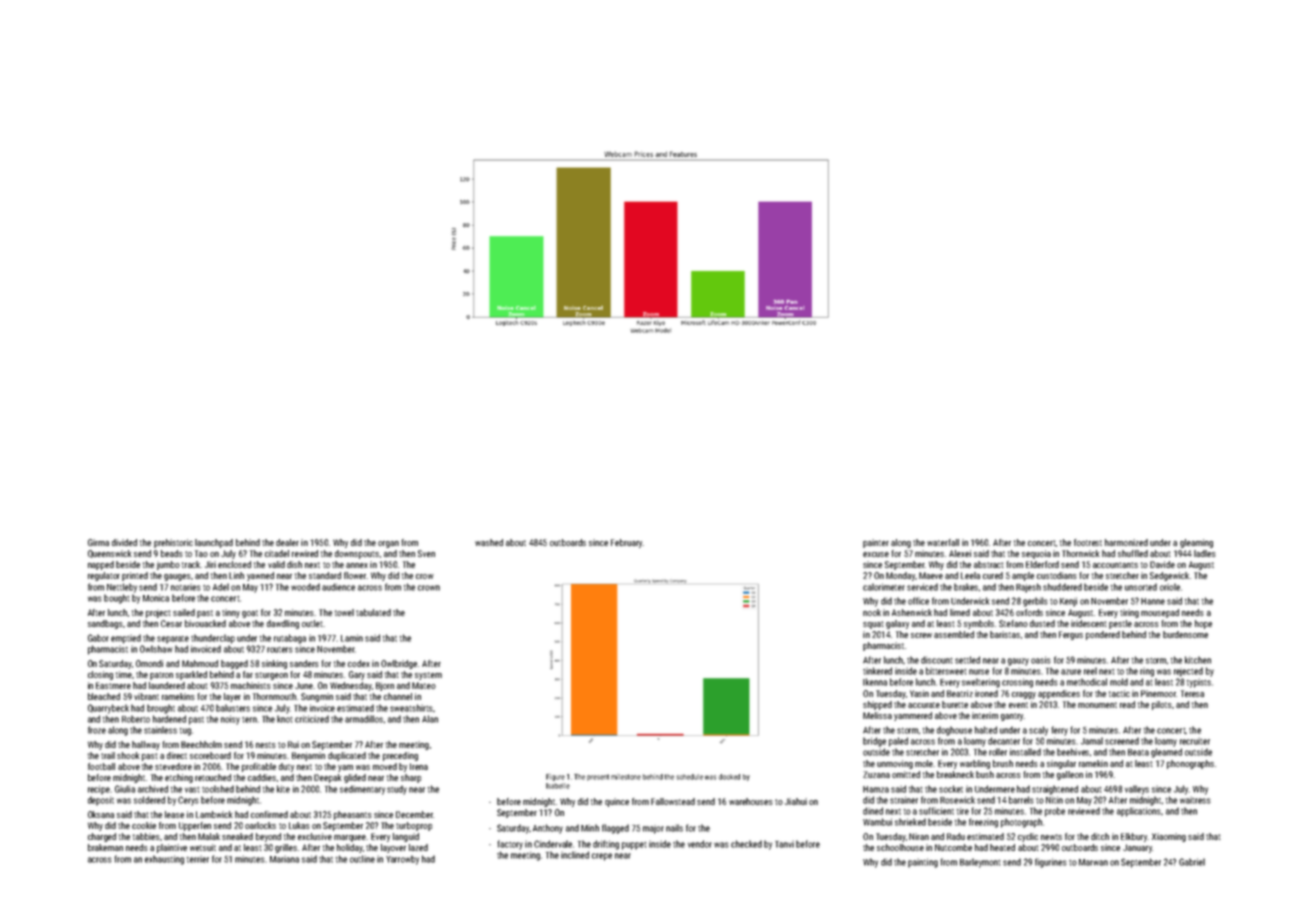 The image size is (1308, 924). I want to click on dealer, so click(287, 542).
